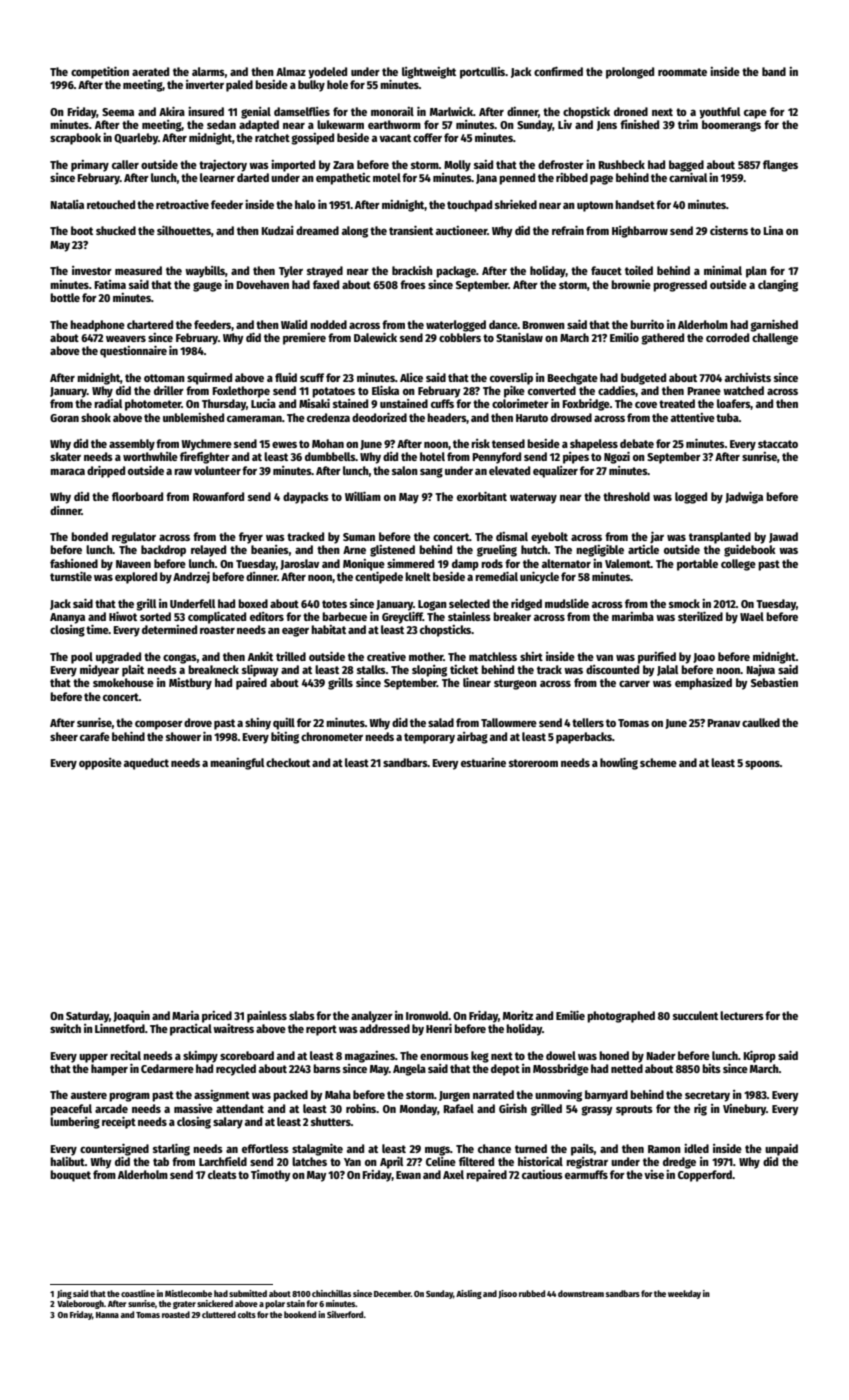 This image has width=849, height=1400. I want to click on roasted, so click(176, 1314).
